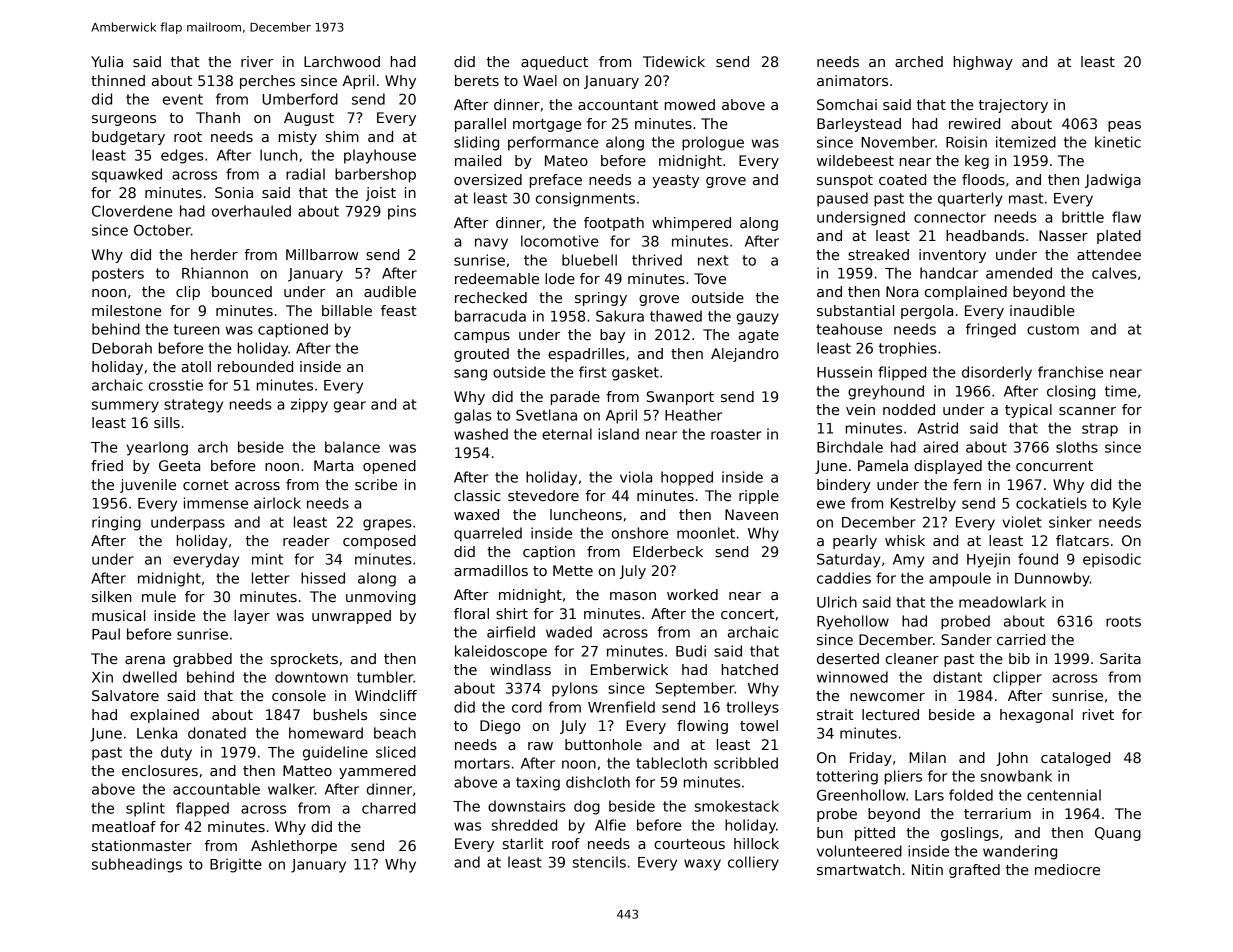 Image resolution: width=1233 pixels, height=952 pixels. Describe the element at coordinates (909, 561) in the screenshot. I see `Amy` at that location.
